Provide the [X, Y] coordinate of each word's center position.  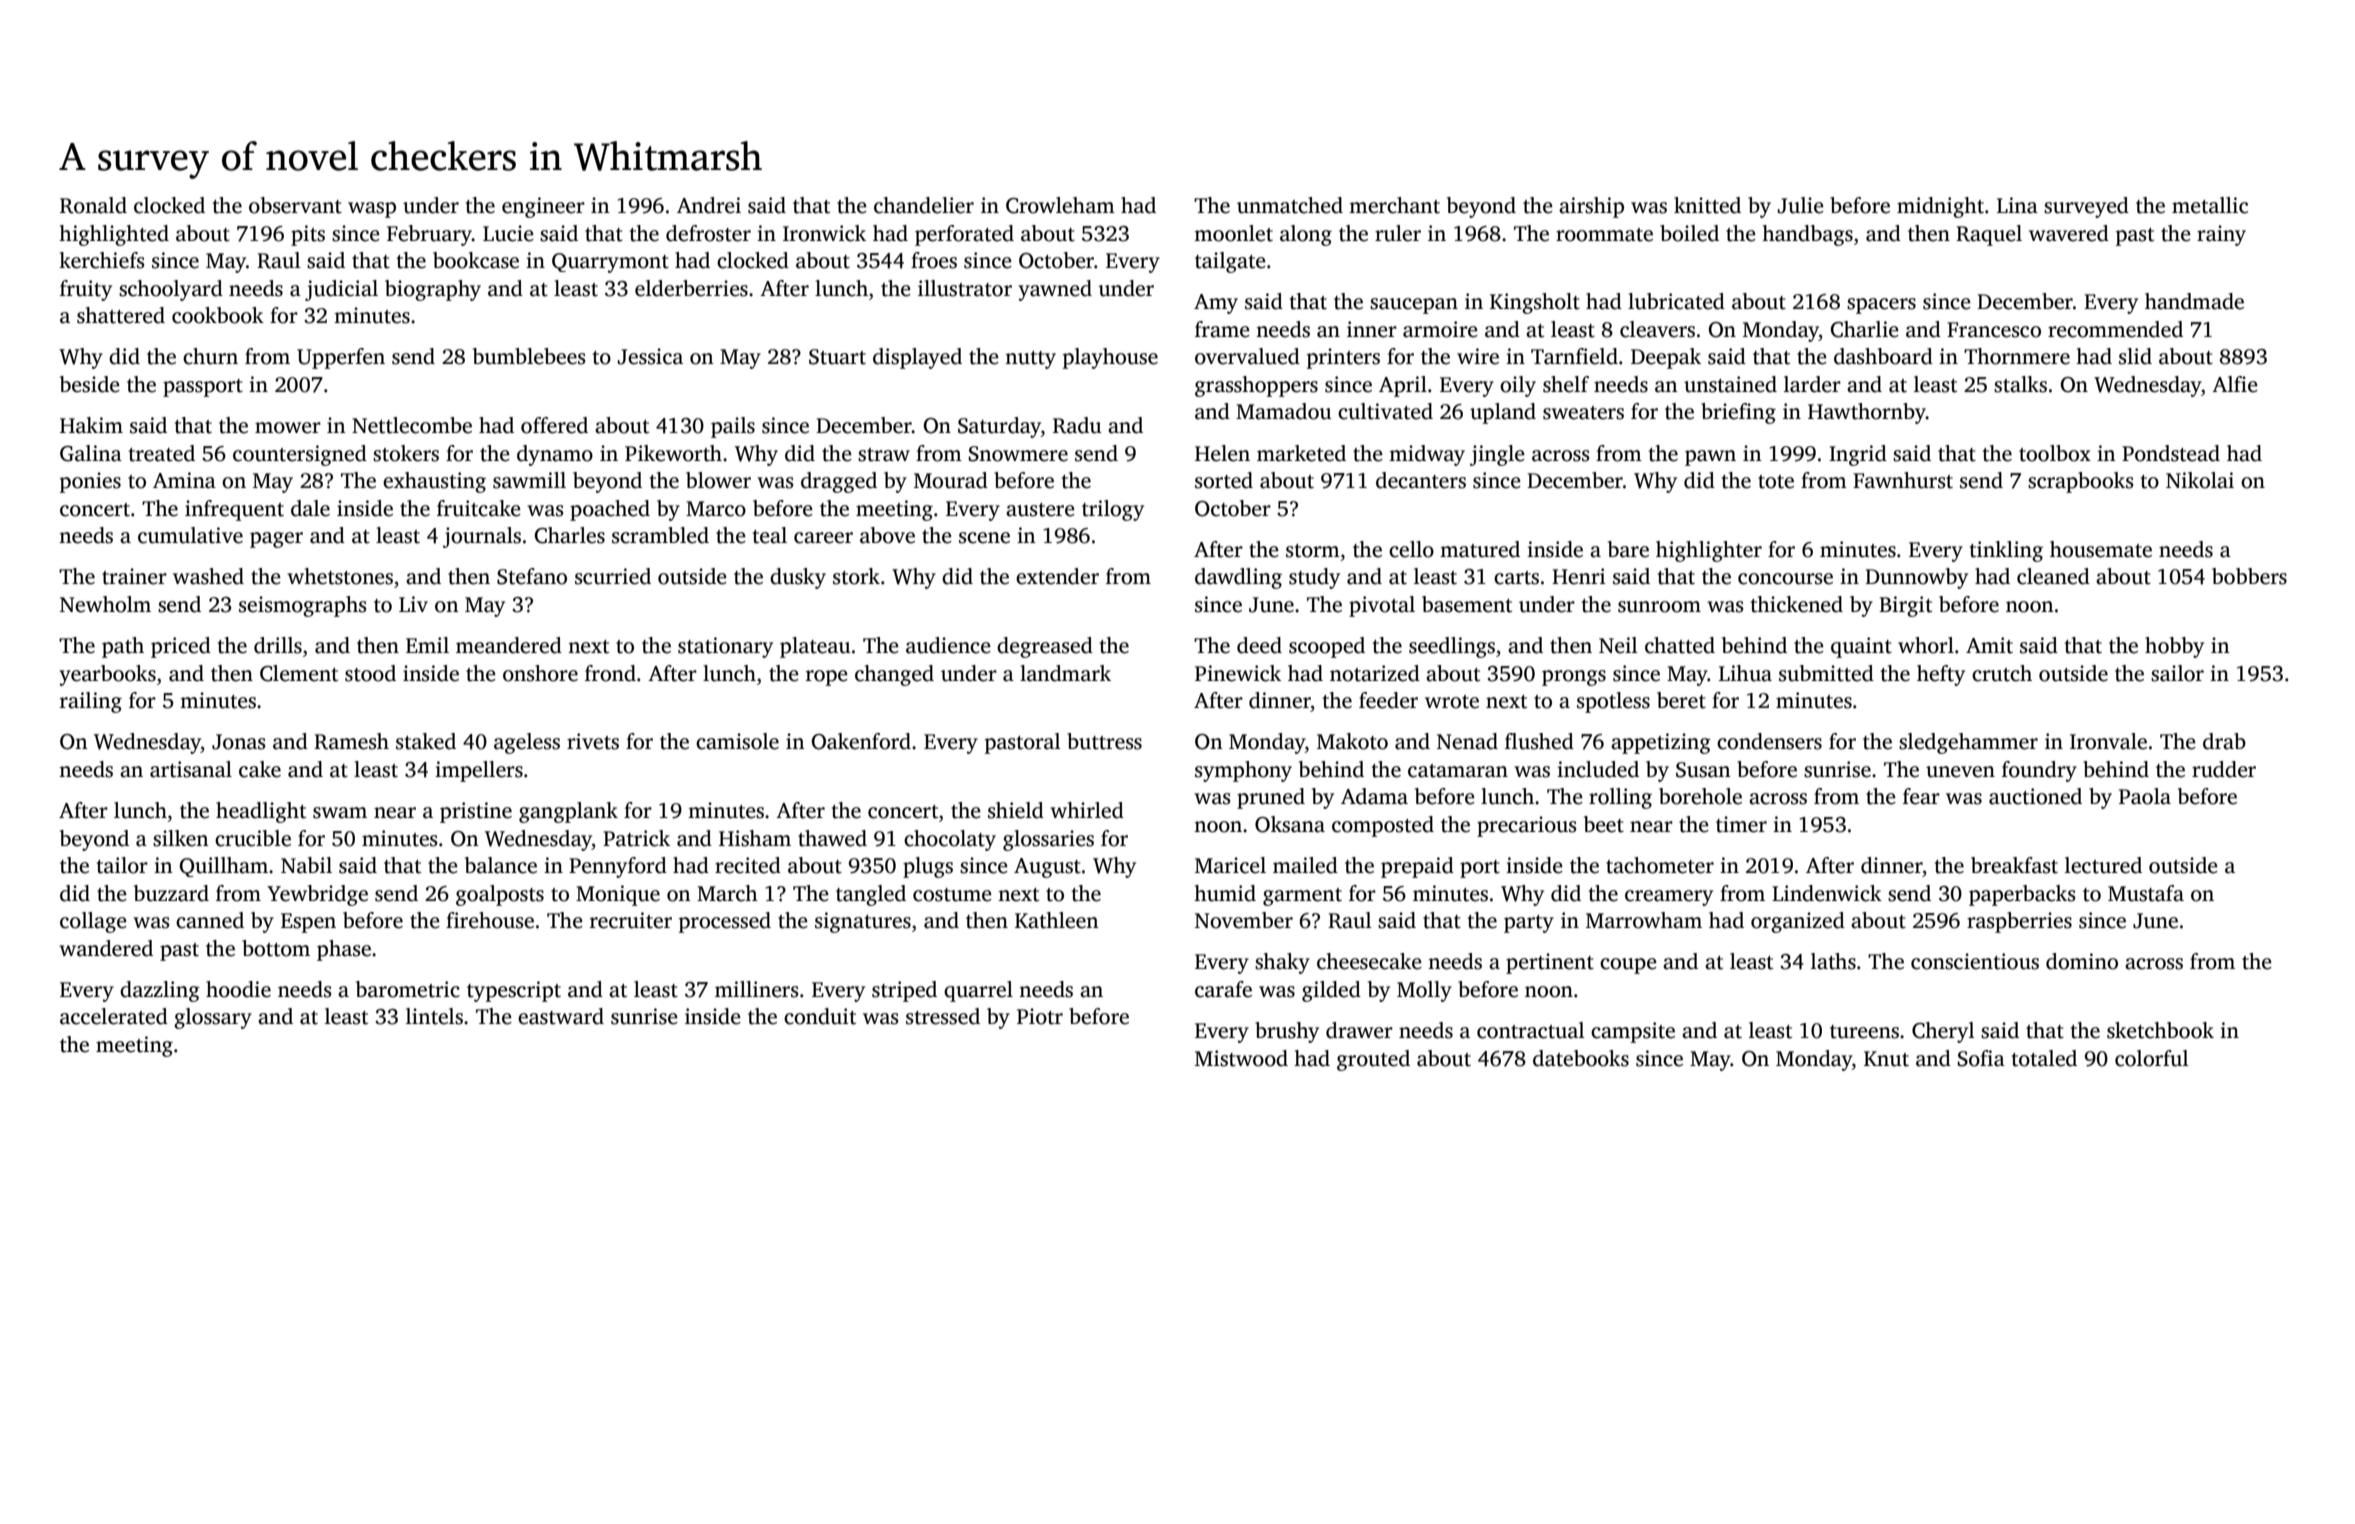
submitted [1826, 673]
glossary [213, 1018]
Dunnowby [1916, 578]
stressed [943, 1016]
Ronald [93, 205]
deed [1259, 645]
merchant [1394, 205]
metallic [2210, 205]
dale [310, 508]
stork [856, 576]
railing [91, 702]
